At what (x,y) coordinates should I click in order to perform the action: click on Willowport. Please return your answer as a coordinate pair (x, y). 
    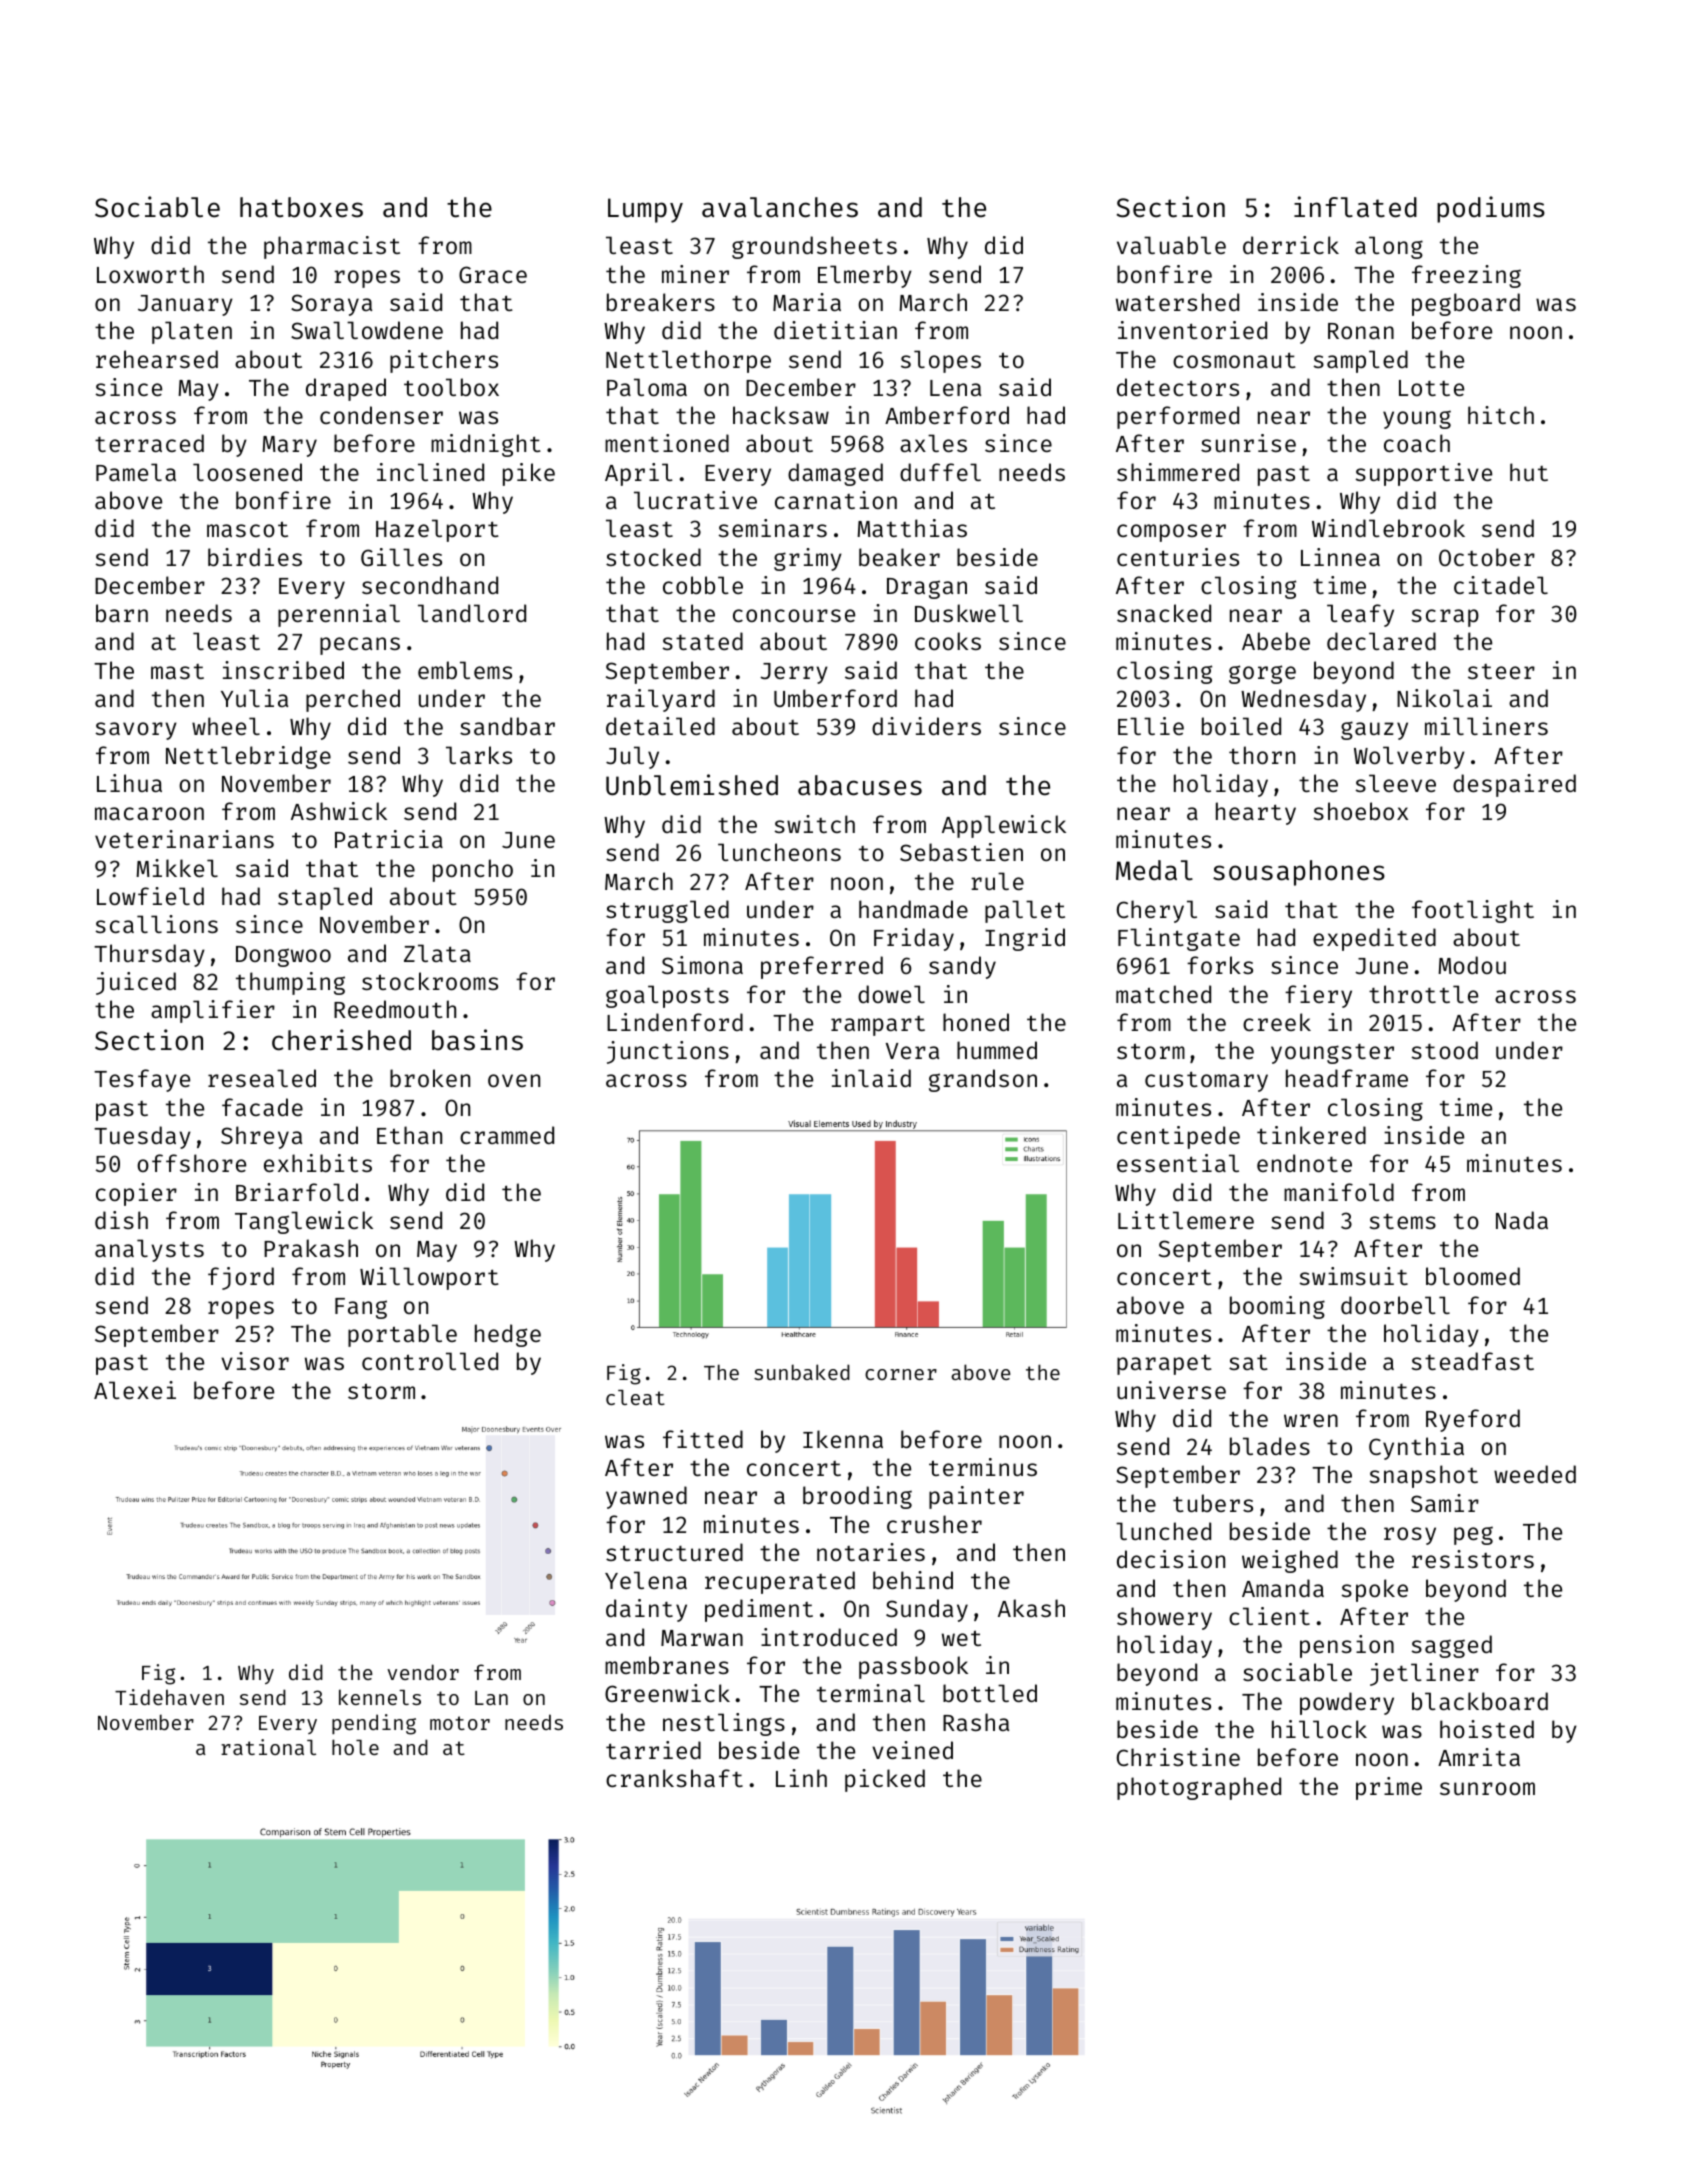
    Looking at the image, I should click on (429, 1278).
